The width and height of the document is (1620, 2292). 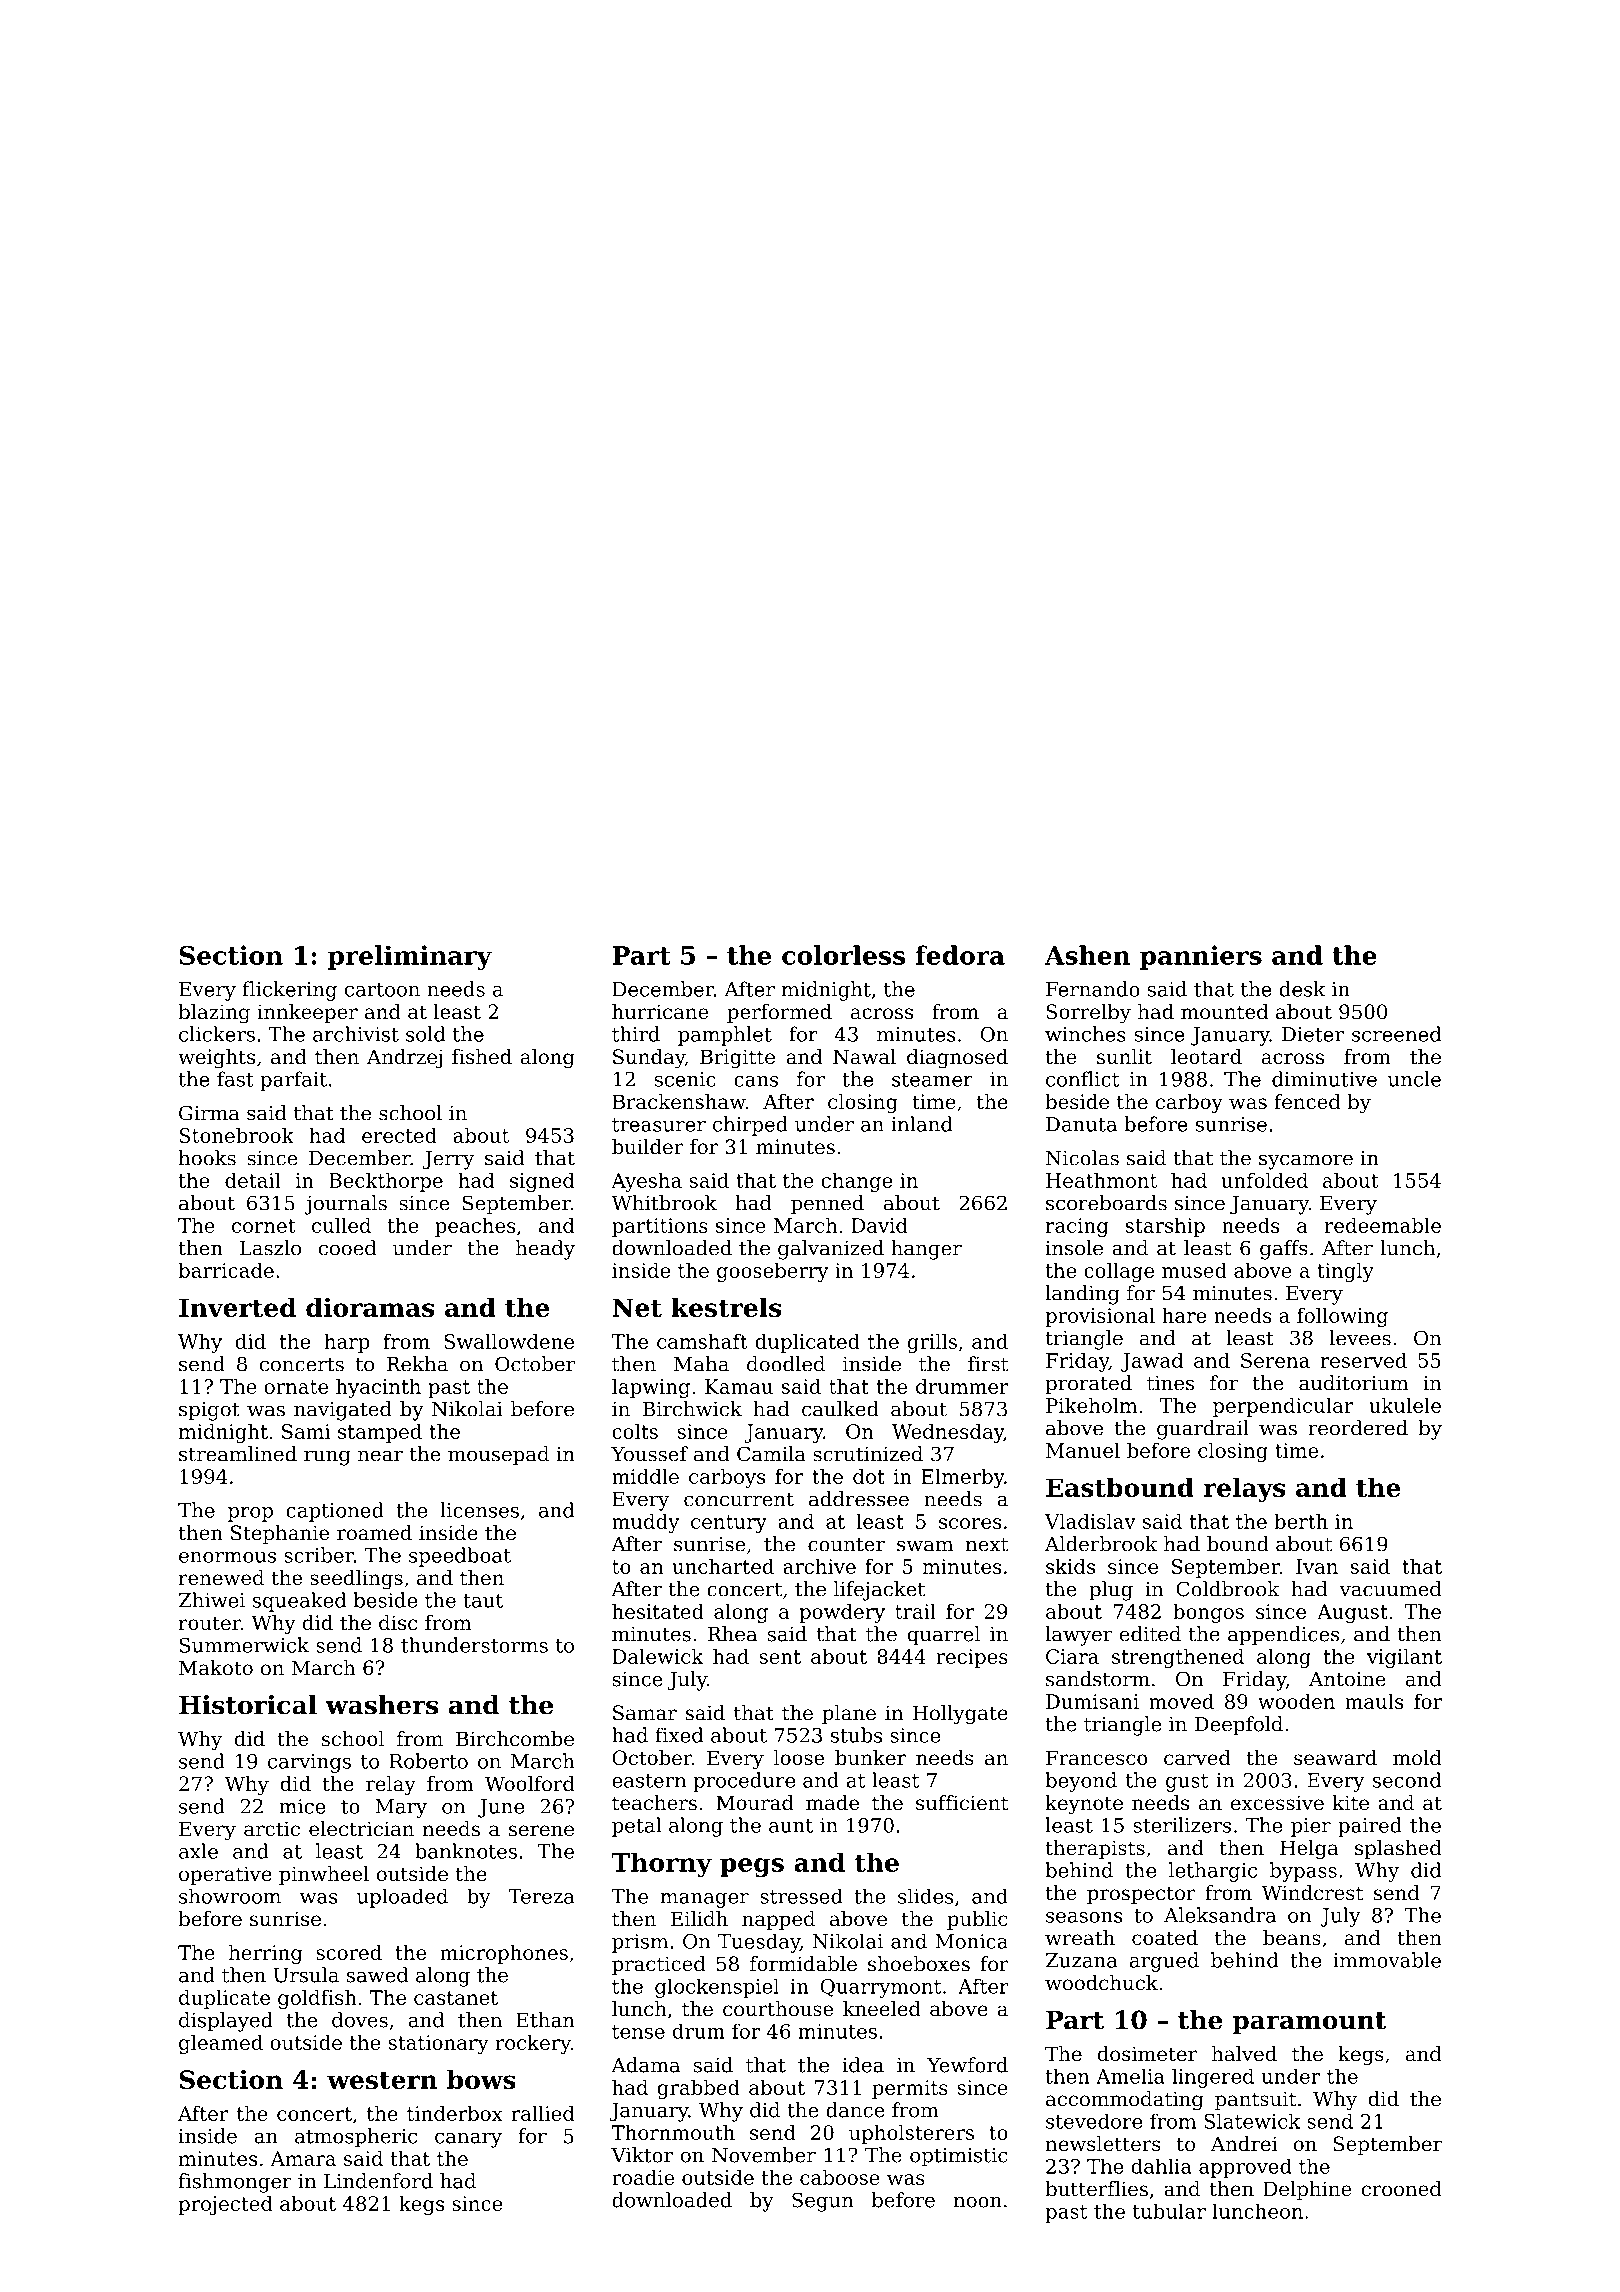 I want to click on mauls, so click(x=1374, y=1701).
